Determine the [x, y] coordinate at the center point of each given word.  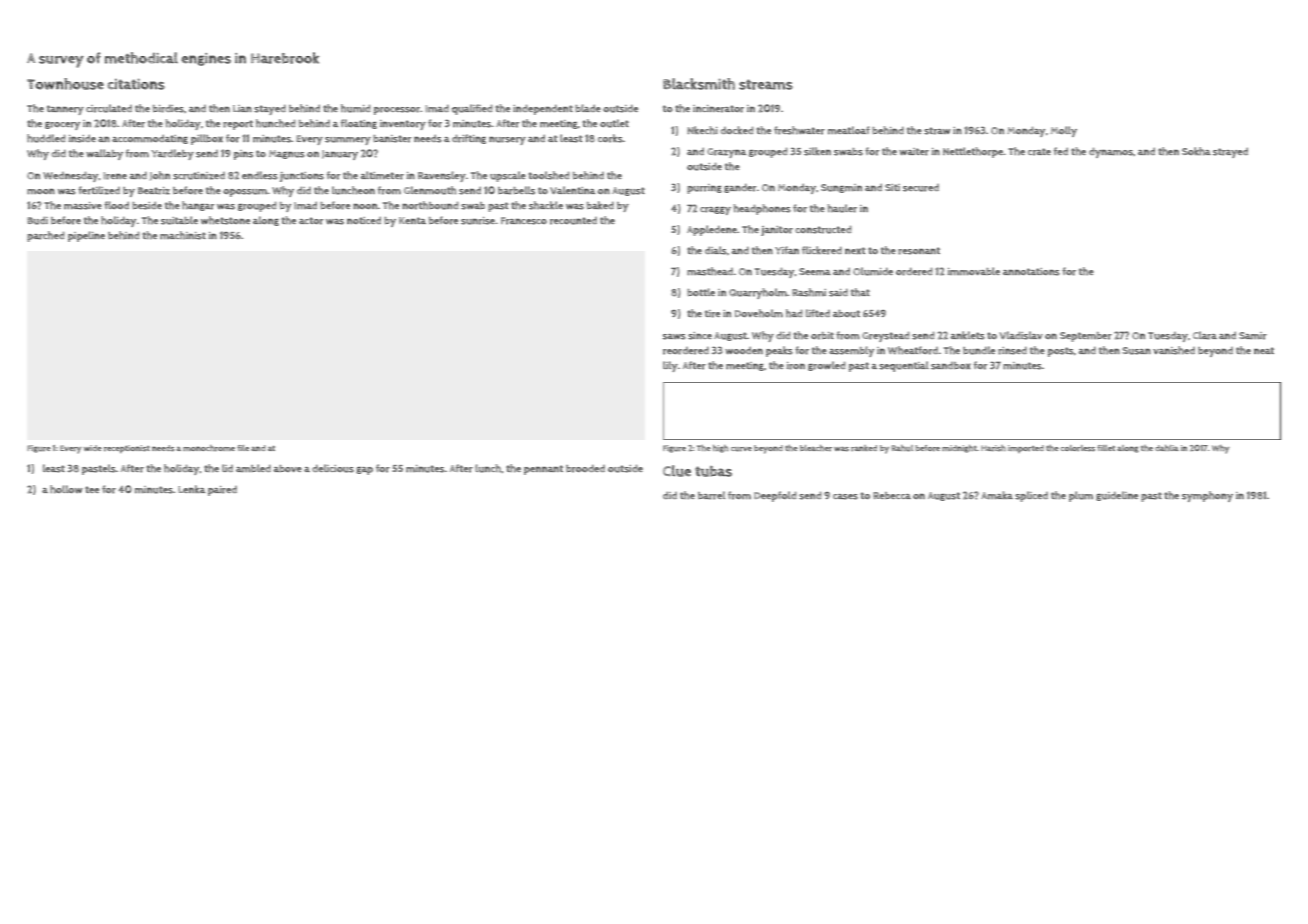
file [243, 448]
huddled [46, 138]
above [288, 469]
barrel [711, 495]
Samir [1253, 336]
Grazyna [726, 153]
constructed [823, 229]
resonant [919, 251]
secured [921, 188]
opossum [245, 193]
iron [796, 365]
